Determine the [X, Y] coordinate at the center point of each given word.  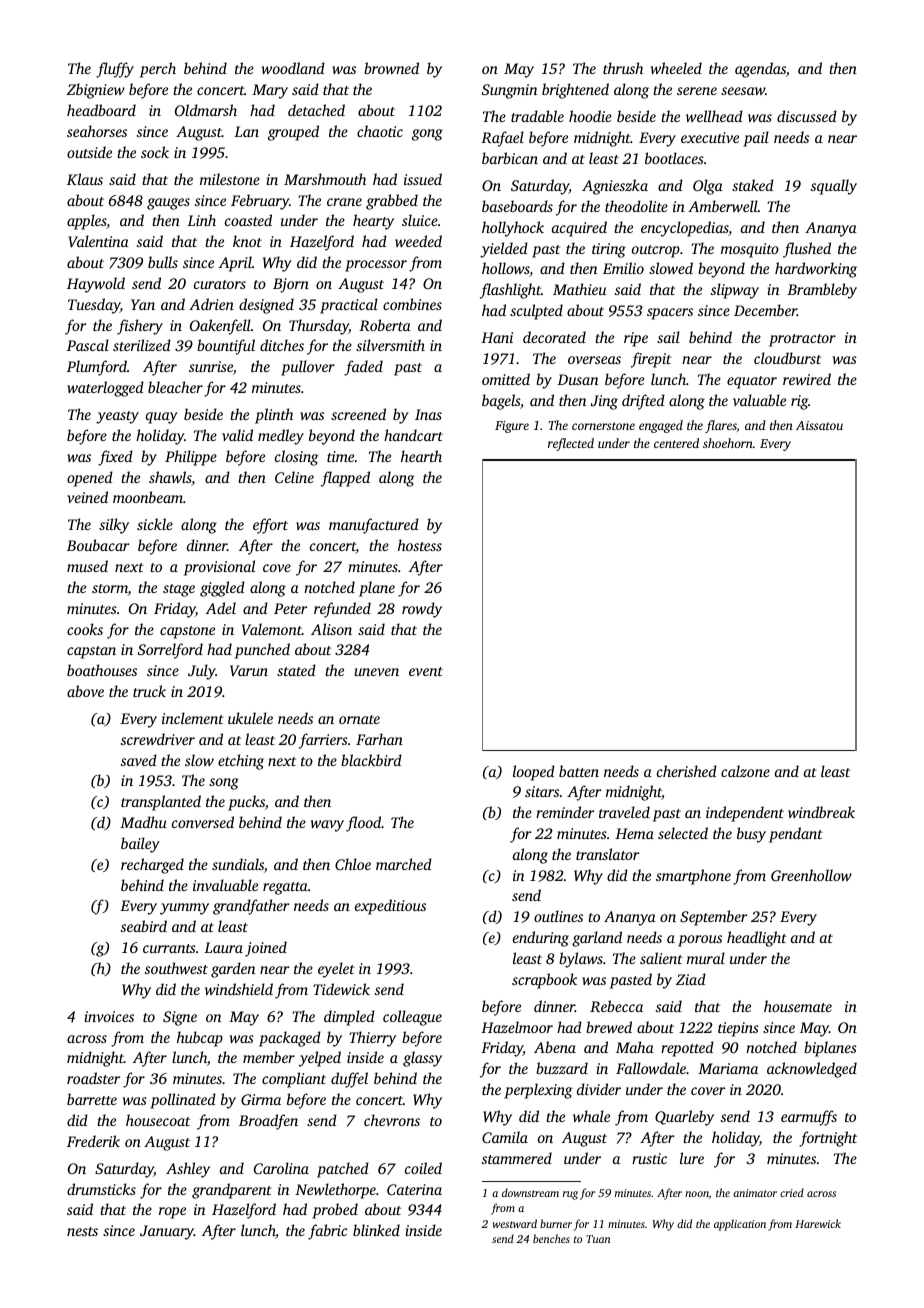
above [85, 691]
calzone [745, 771]
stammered [517, 1158]
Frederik [93, 1141]
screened [358, 414]
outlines [558, 916]
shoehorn [728, 443]
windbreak [821, 812]
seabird [144, 926]
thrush [623, 68]
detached [316, 110]
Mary [270, 91]
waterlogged [105, 389]
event [426, 671]
